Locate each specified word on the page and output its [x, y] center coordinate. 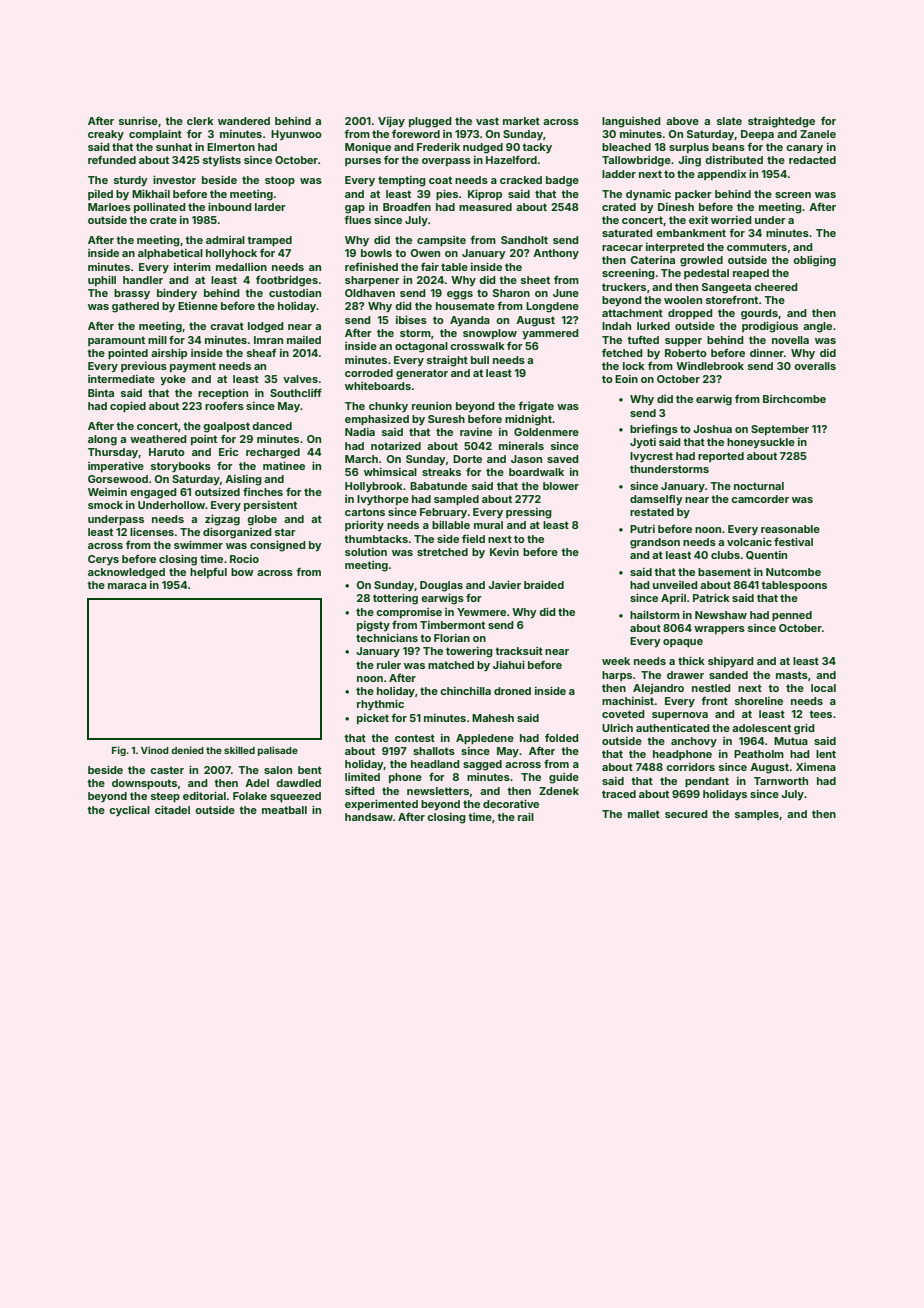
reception [223, 394]
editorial [204, 795]
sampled [456, 500]
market [521, 121]
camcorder [760, 499]
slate [729, 121]
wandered [244, 121]
